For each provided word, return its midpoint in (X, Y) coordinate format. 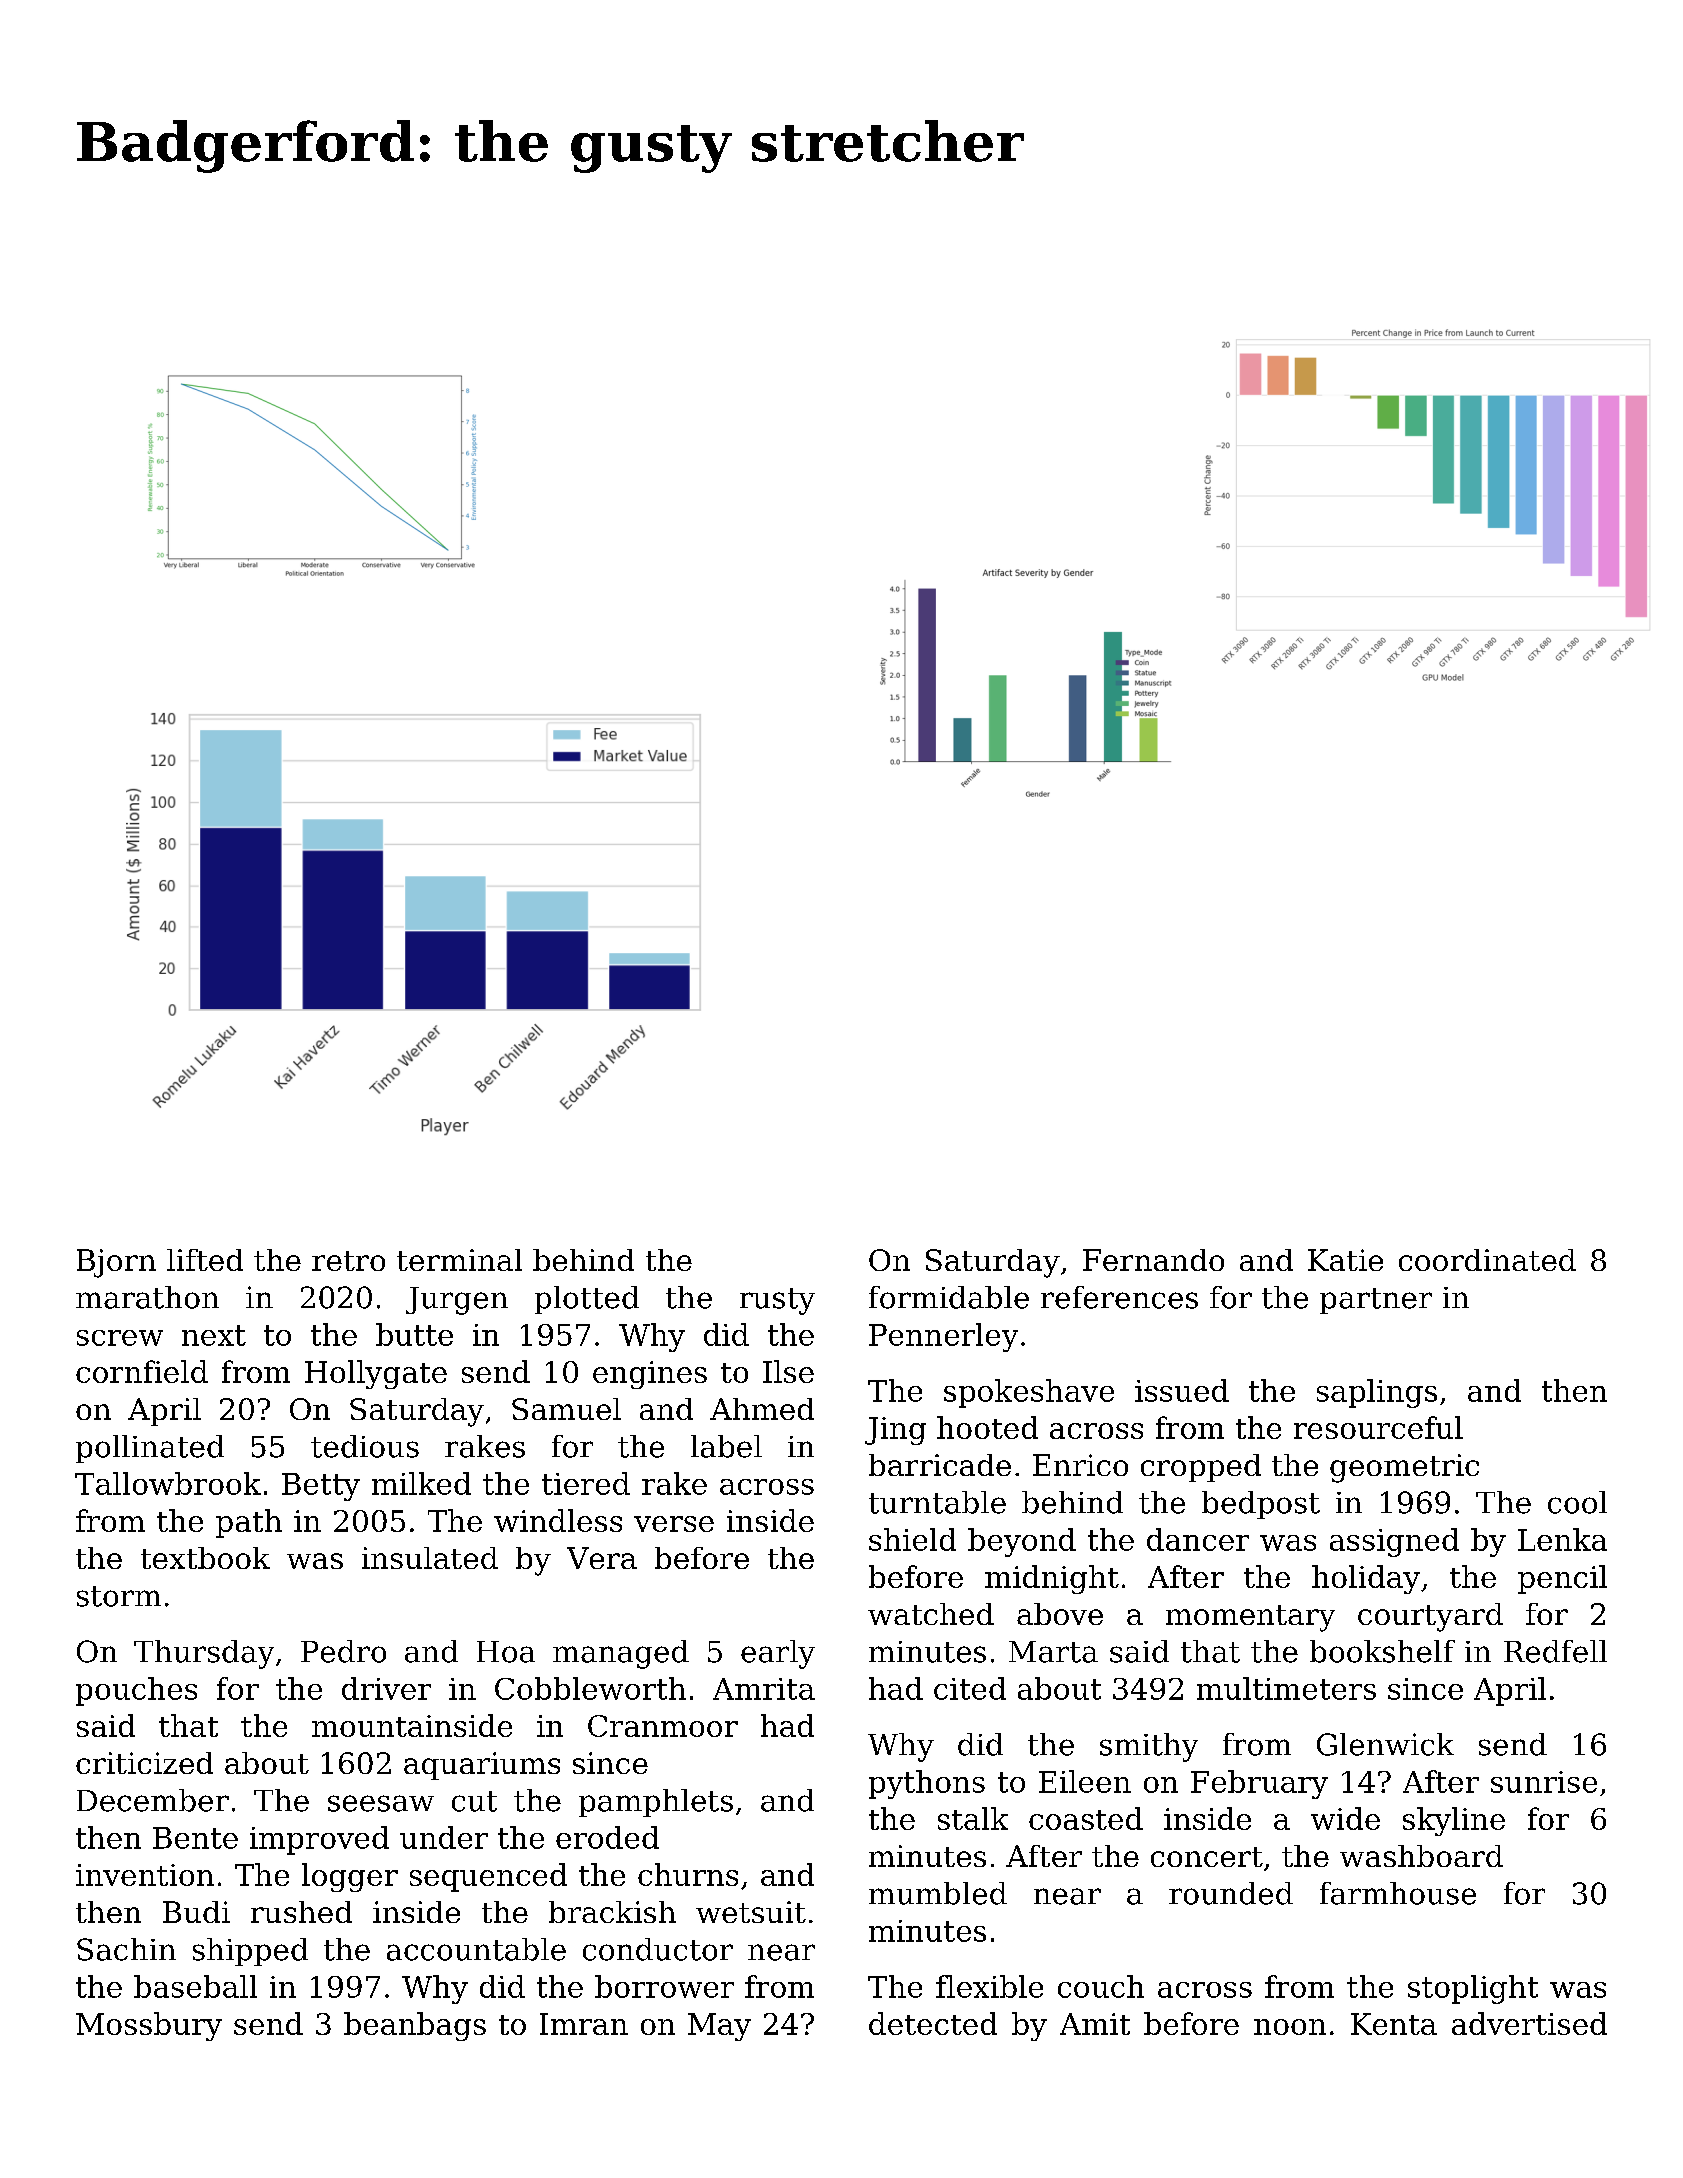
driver (386, 1688)
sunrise (1544, 1782)
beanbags (415, 2026)
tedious (365, 1446)
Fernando (1153, 1260)
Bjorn (116, 1263)
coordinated (1487, 1260)
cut (474, 1801)
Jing (895, 1431)
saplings (1377, 1393)
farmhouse (1398, 1893)
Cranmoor (663, 1726)
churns (688, 1874)
